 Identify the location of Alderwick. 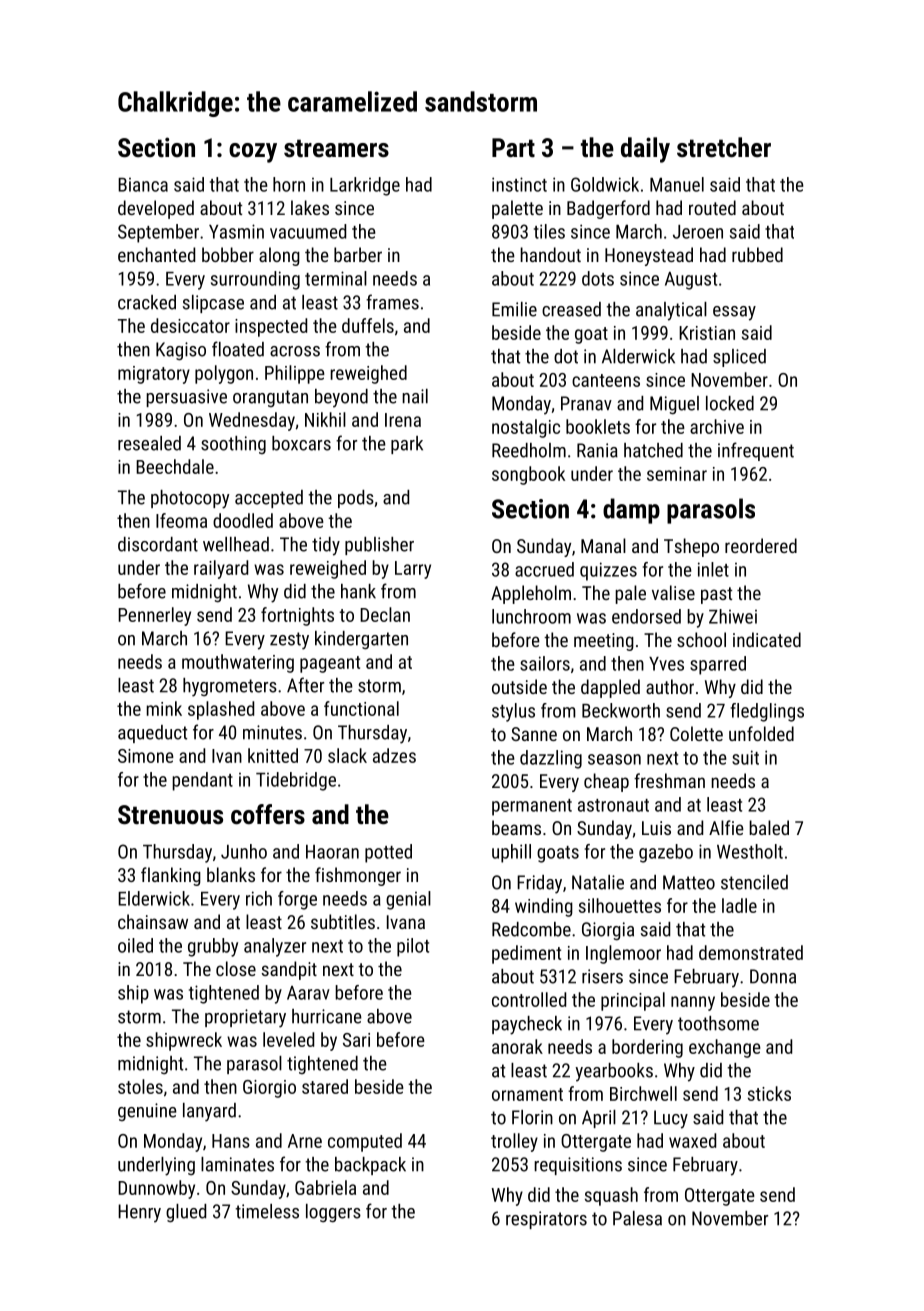
(638, 356).
